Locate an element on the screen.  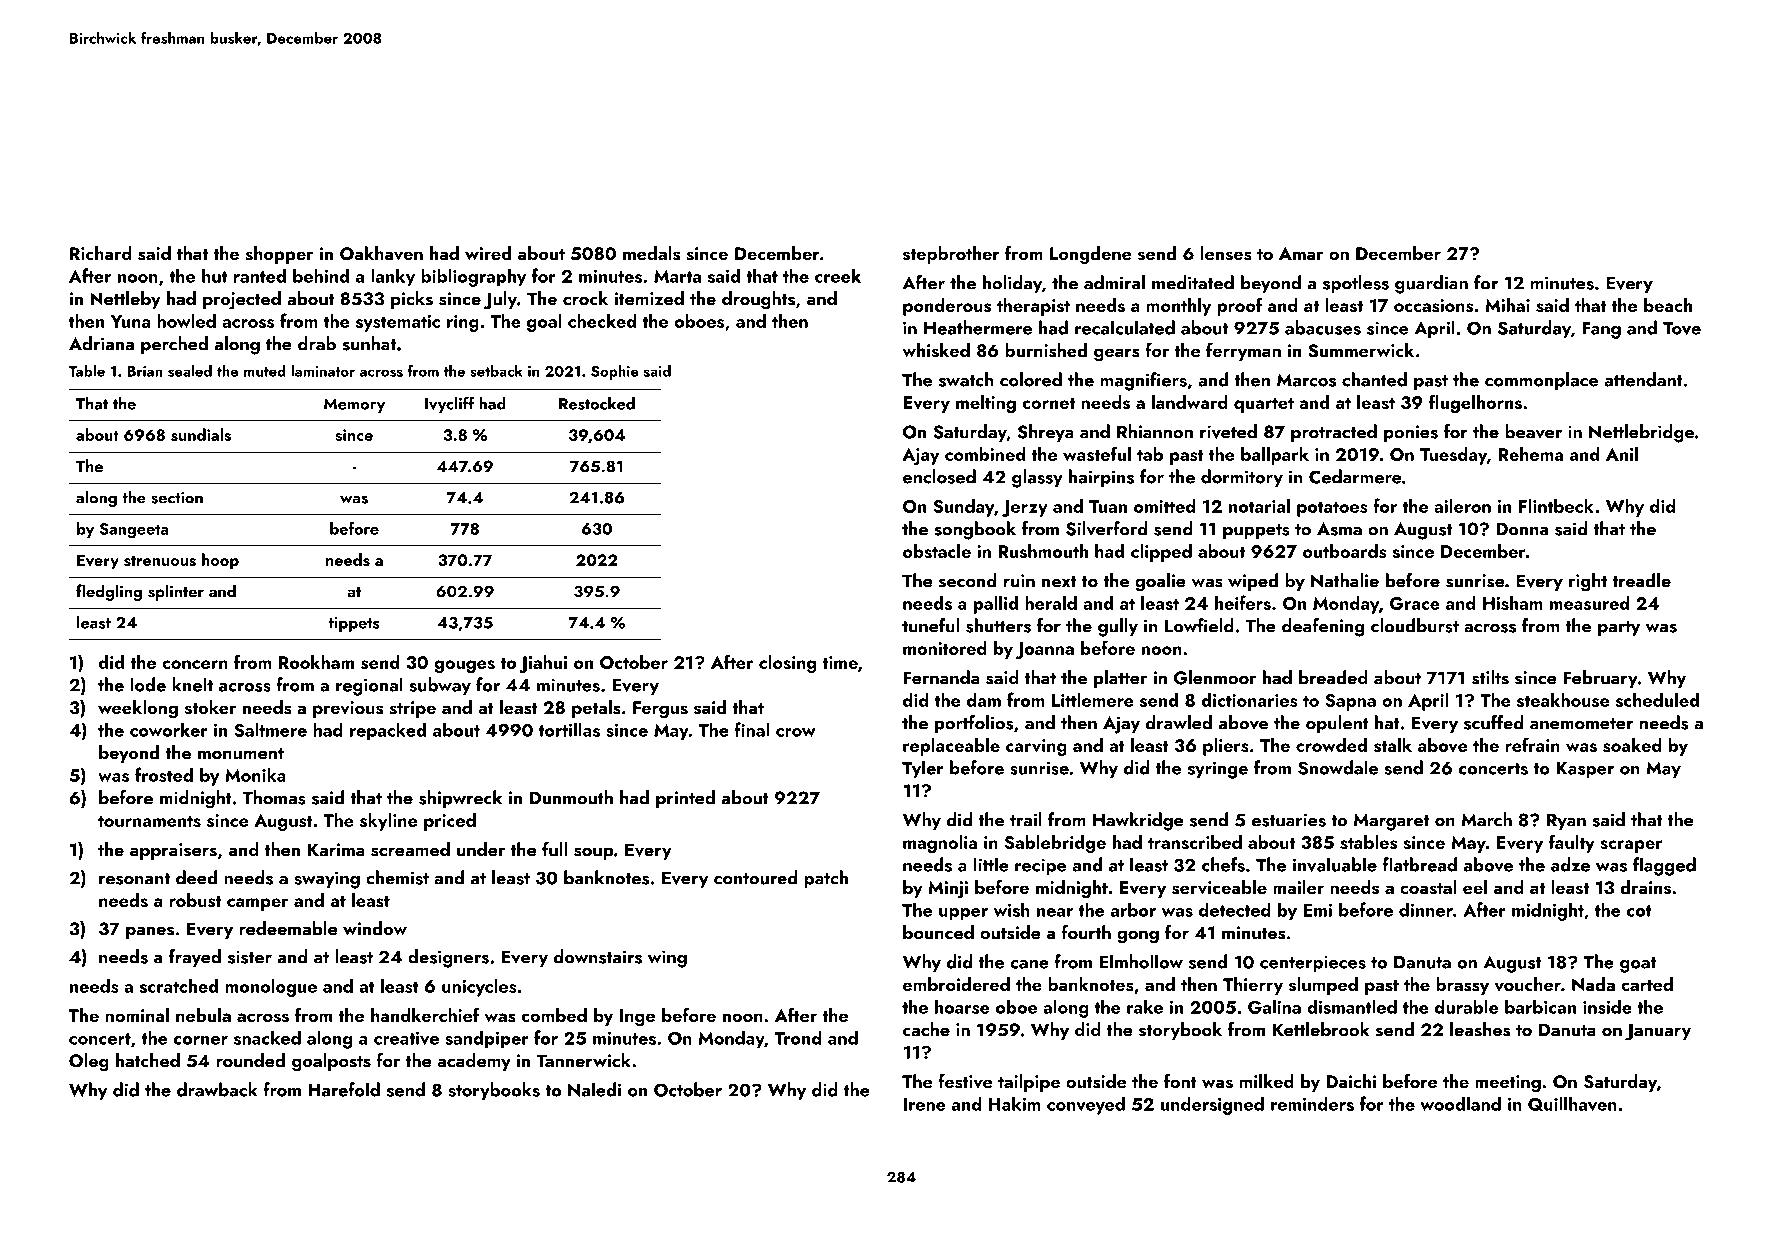
wired is located at coordinates (488, 253).
